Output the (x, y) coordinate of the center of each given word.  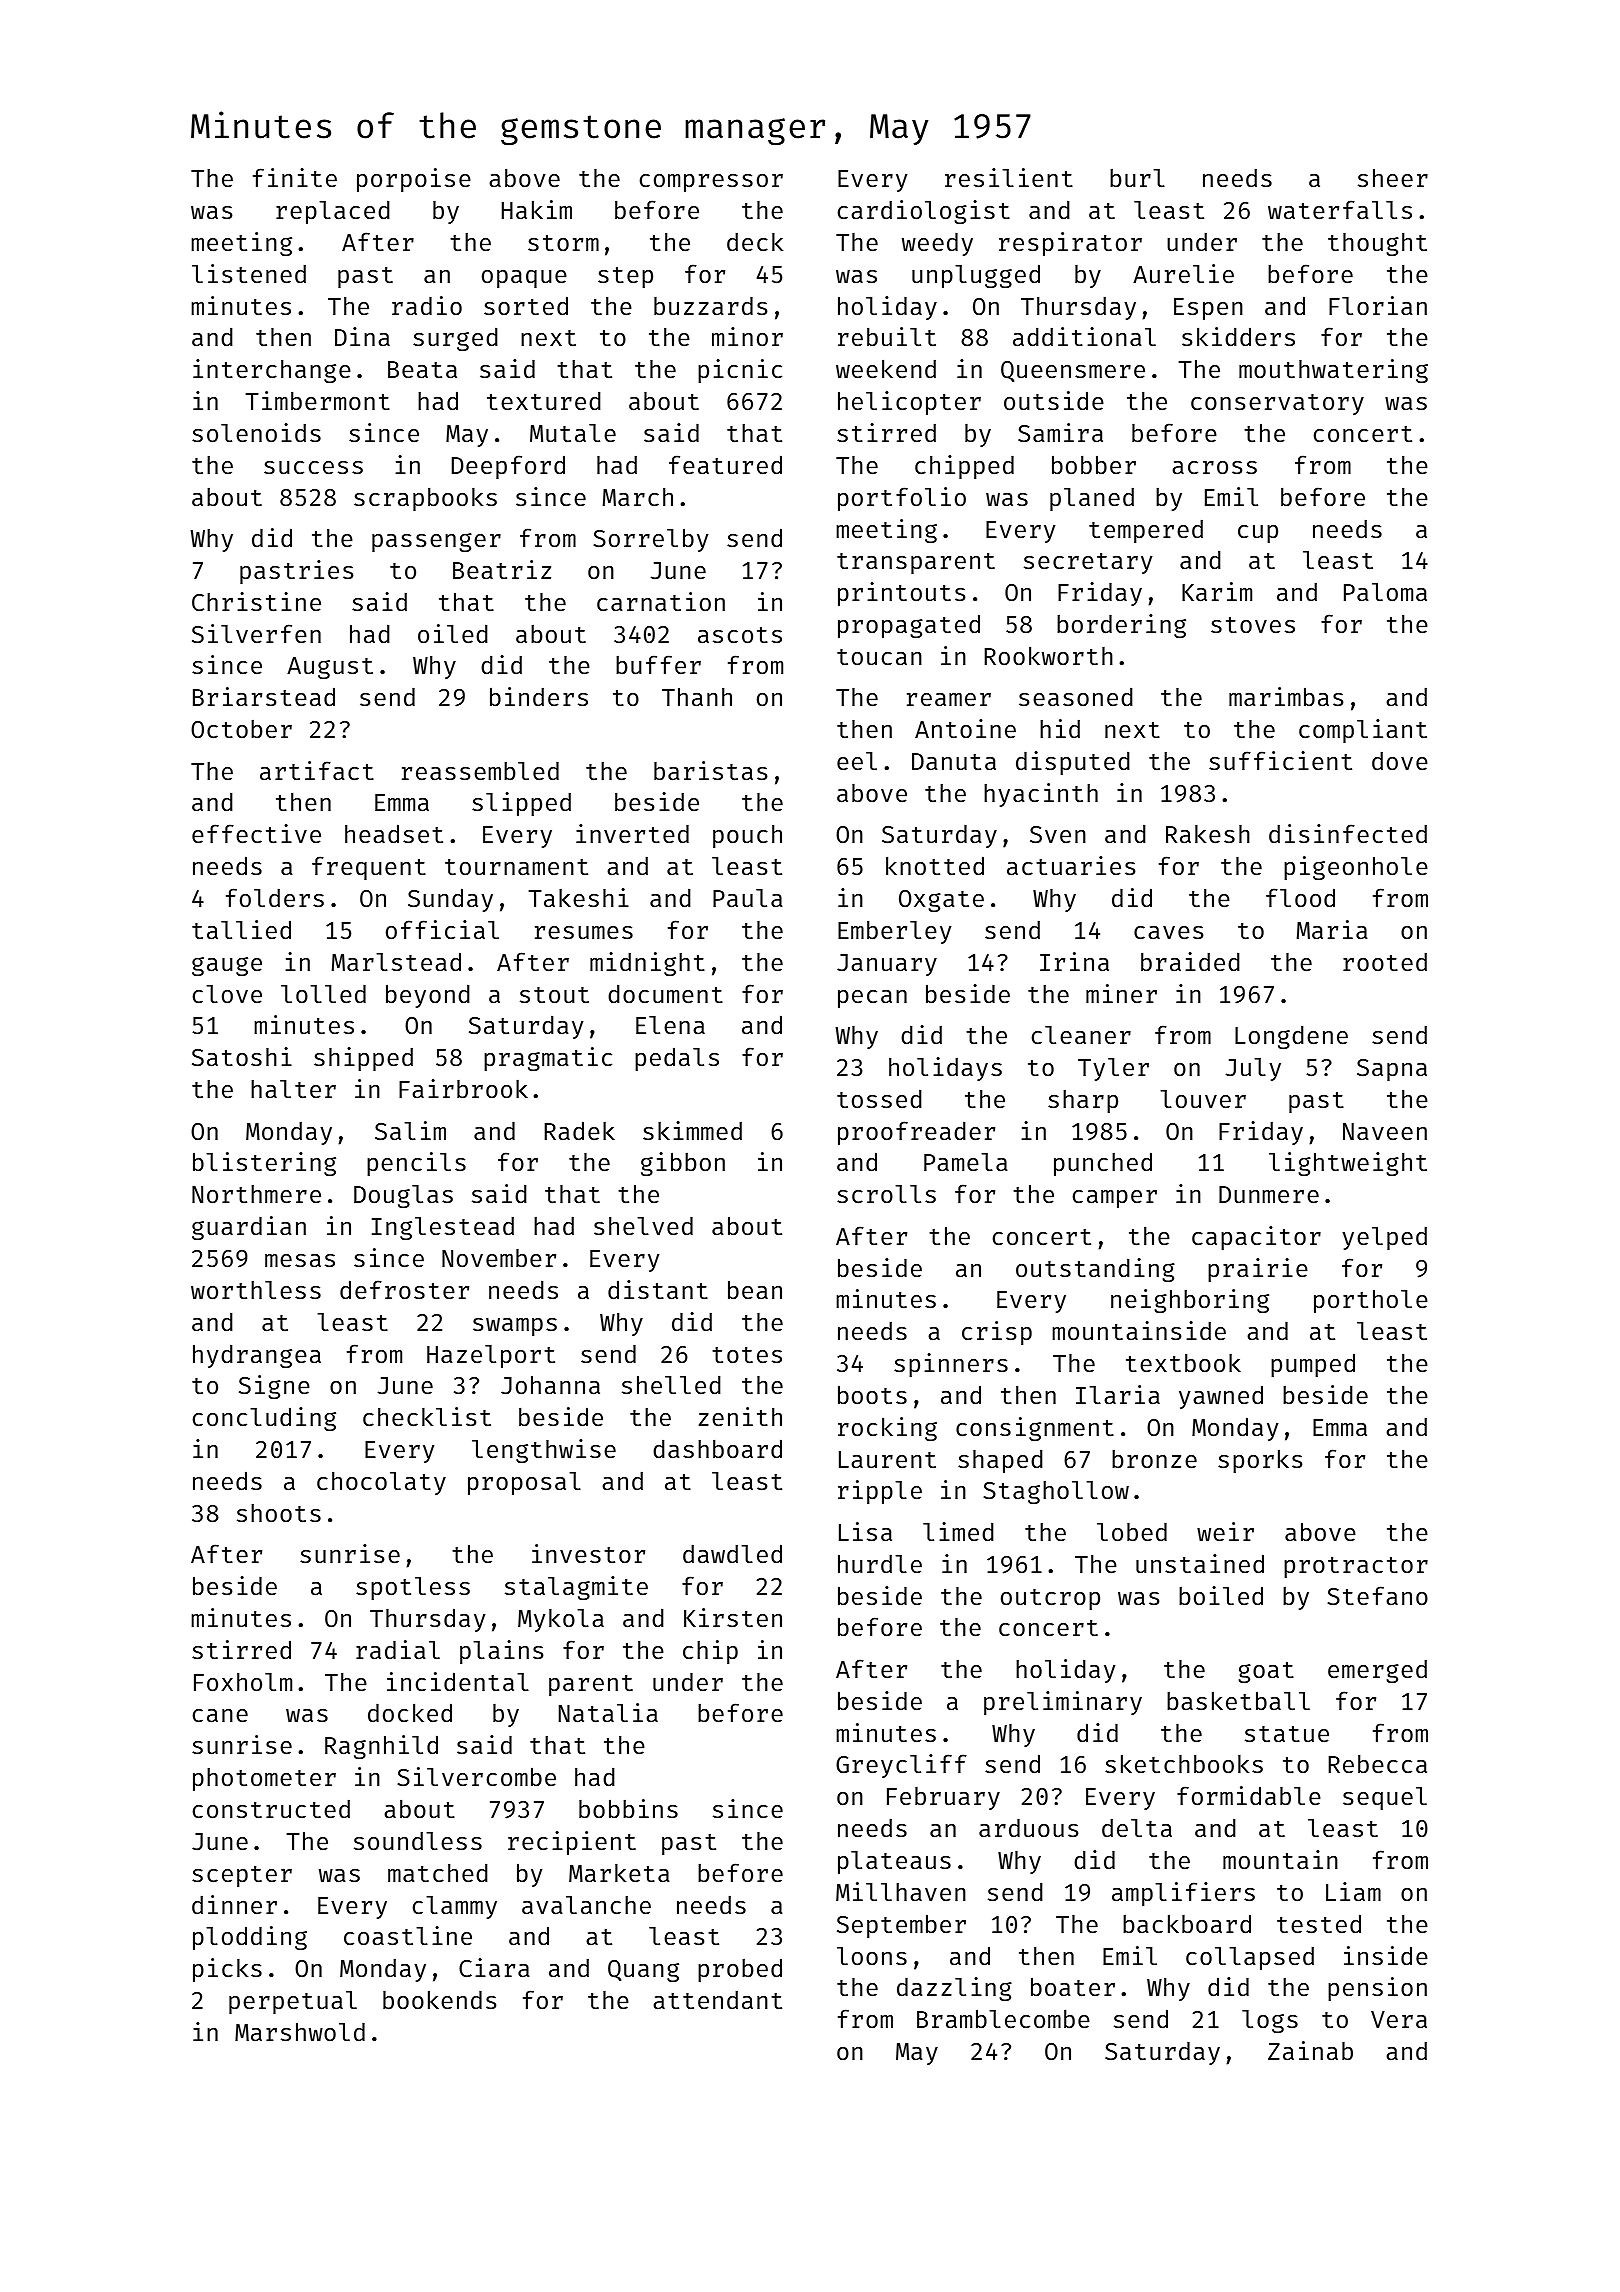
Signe (274, 1387)
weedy (937, 244)
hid (1060, 728)
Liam (1353, 1891)
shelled (671, 1385)
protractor (1356, 1567)
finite (295, 178)
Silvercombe (476, 1777)
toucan (879, 657)
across (1214, 468)
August (330, 668)
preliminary (1063, 1703)
